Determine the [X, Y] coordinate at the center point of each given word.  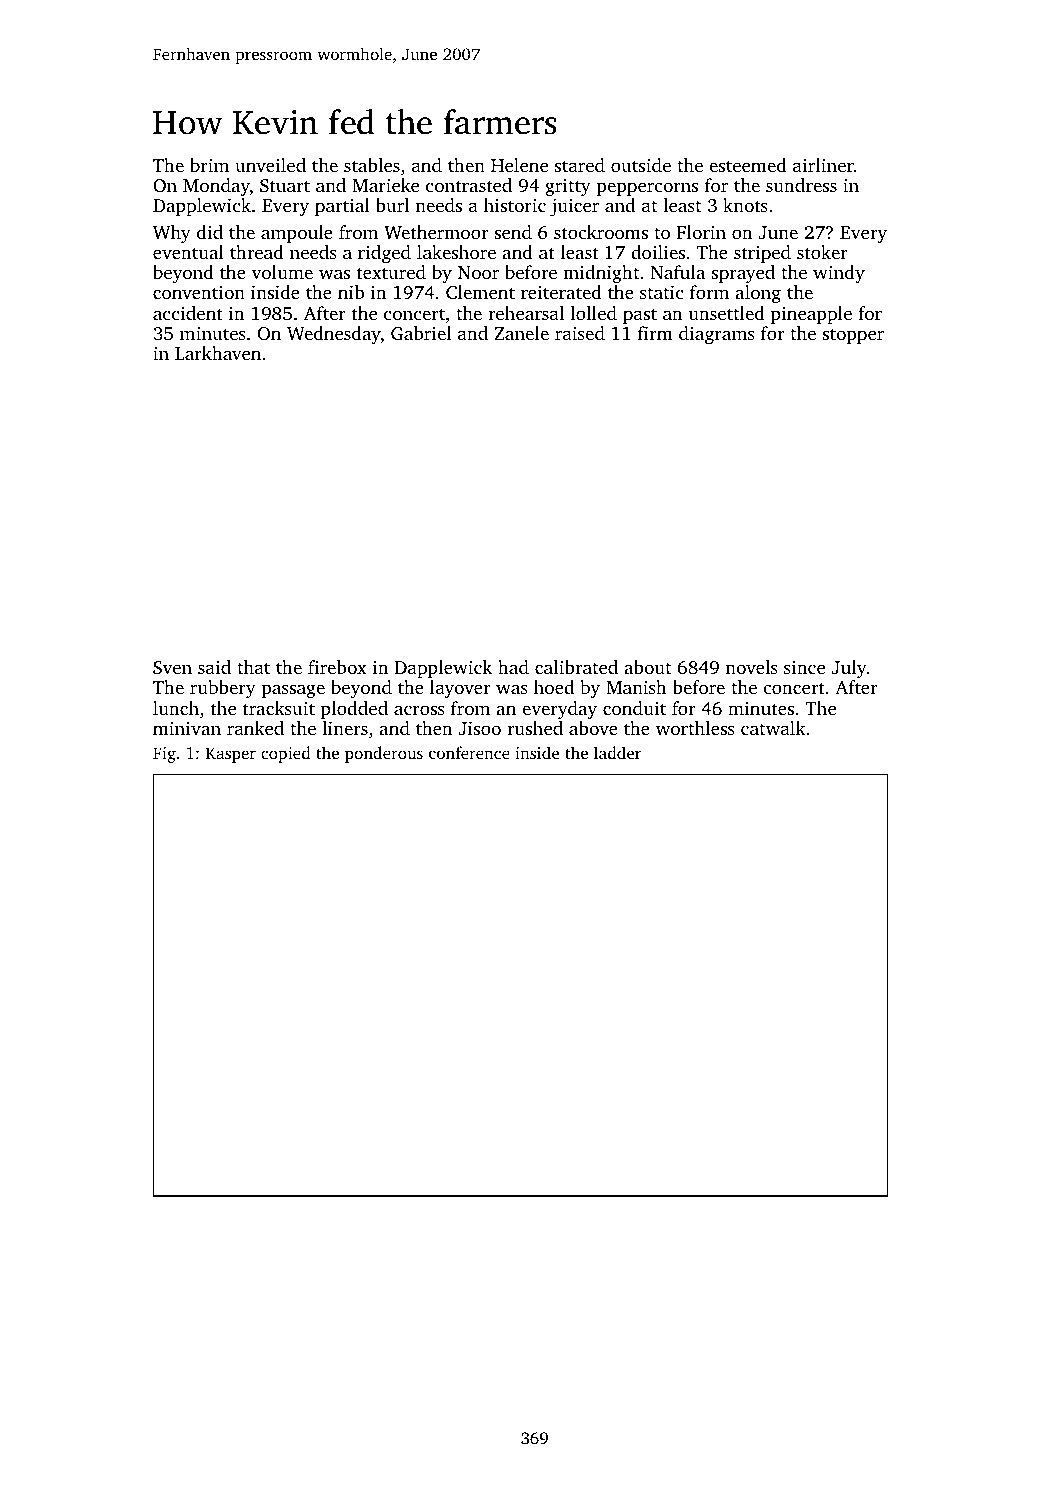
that [253, 667]
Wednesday [334, 335]
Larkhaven [218, 353]
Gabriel [421, 333]
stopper [853, 336]
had [513, 667]
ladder [617, 752]
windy [839, 274]
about [647, 667]
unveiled [270, 165]
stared [580, 165]
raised [580, 333]
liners [345, 728]
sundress [801, 185]
